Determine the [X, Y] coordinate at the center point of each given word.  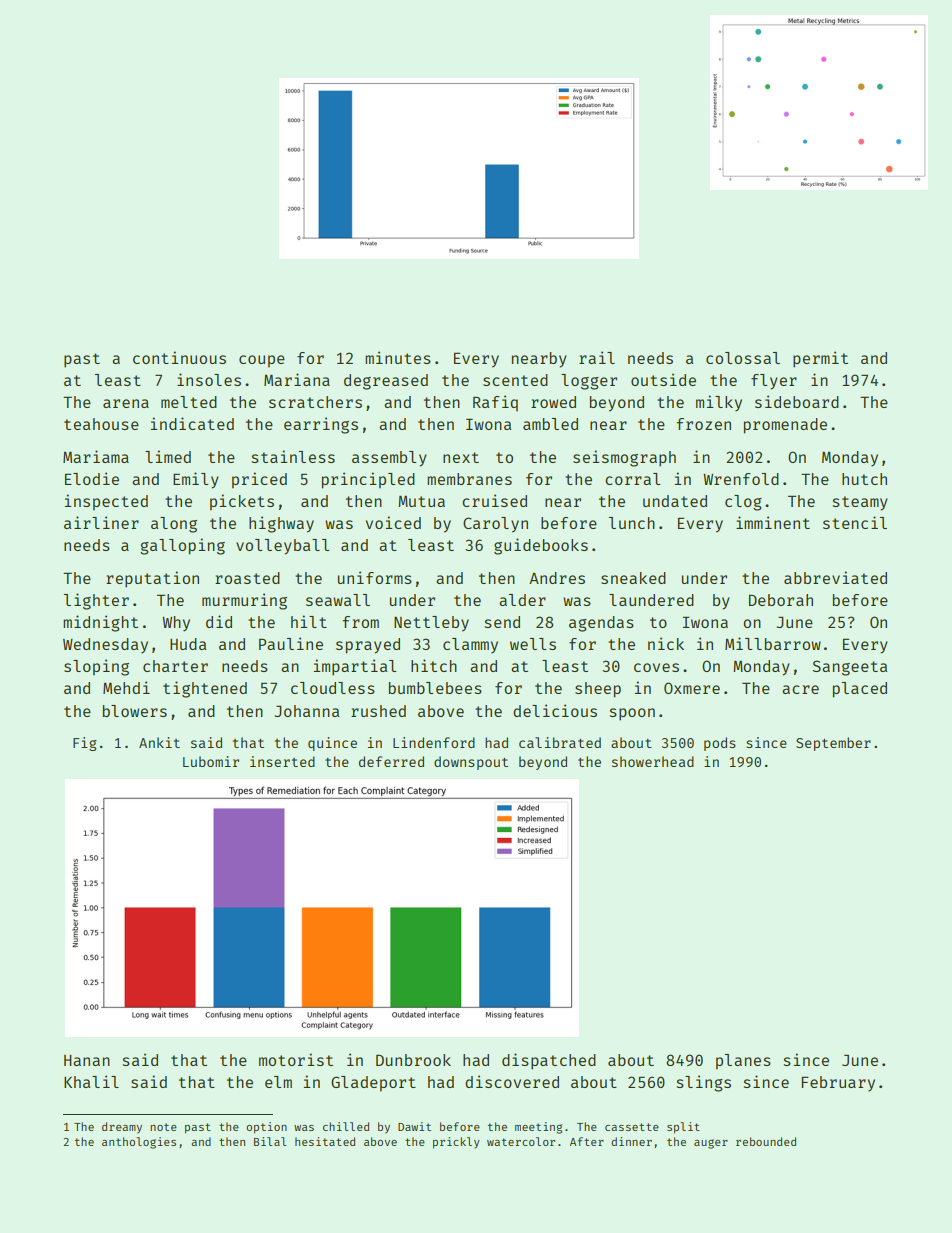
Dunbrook [413, 1060]
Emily [196, 480]
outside [663, 379]
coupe [262, 361]
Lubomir [211, 761]
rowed [553, 402]
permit [820, 359]
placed [860, 690]
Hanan [87, 1060]
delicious [555, 710]
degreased [386, 382]
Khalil [91, 1081]
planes [743, 1062]
